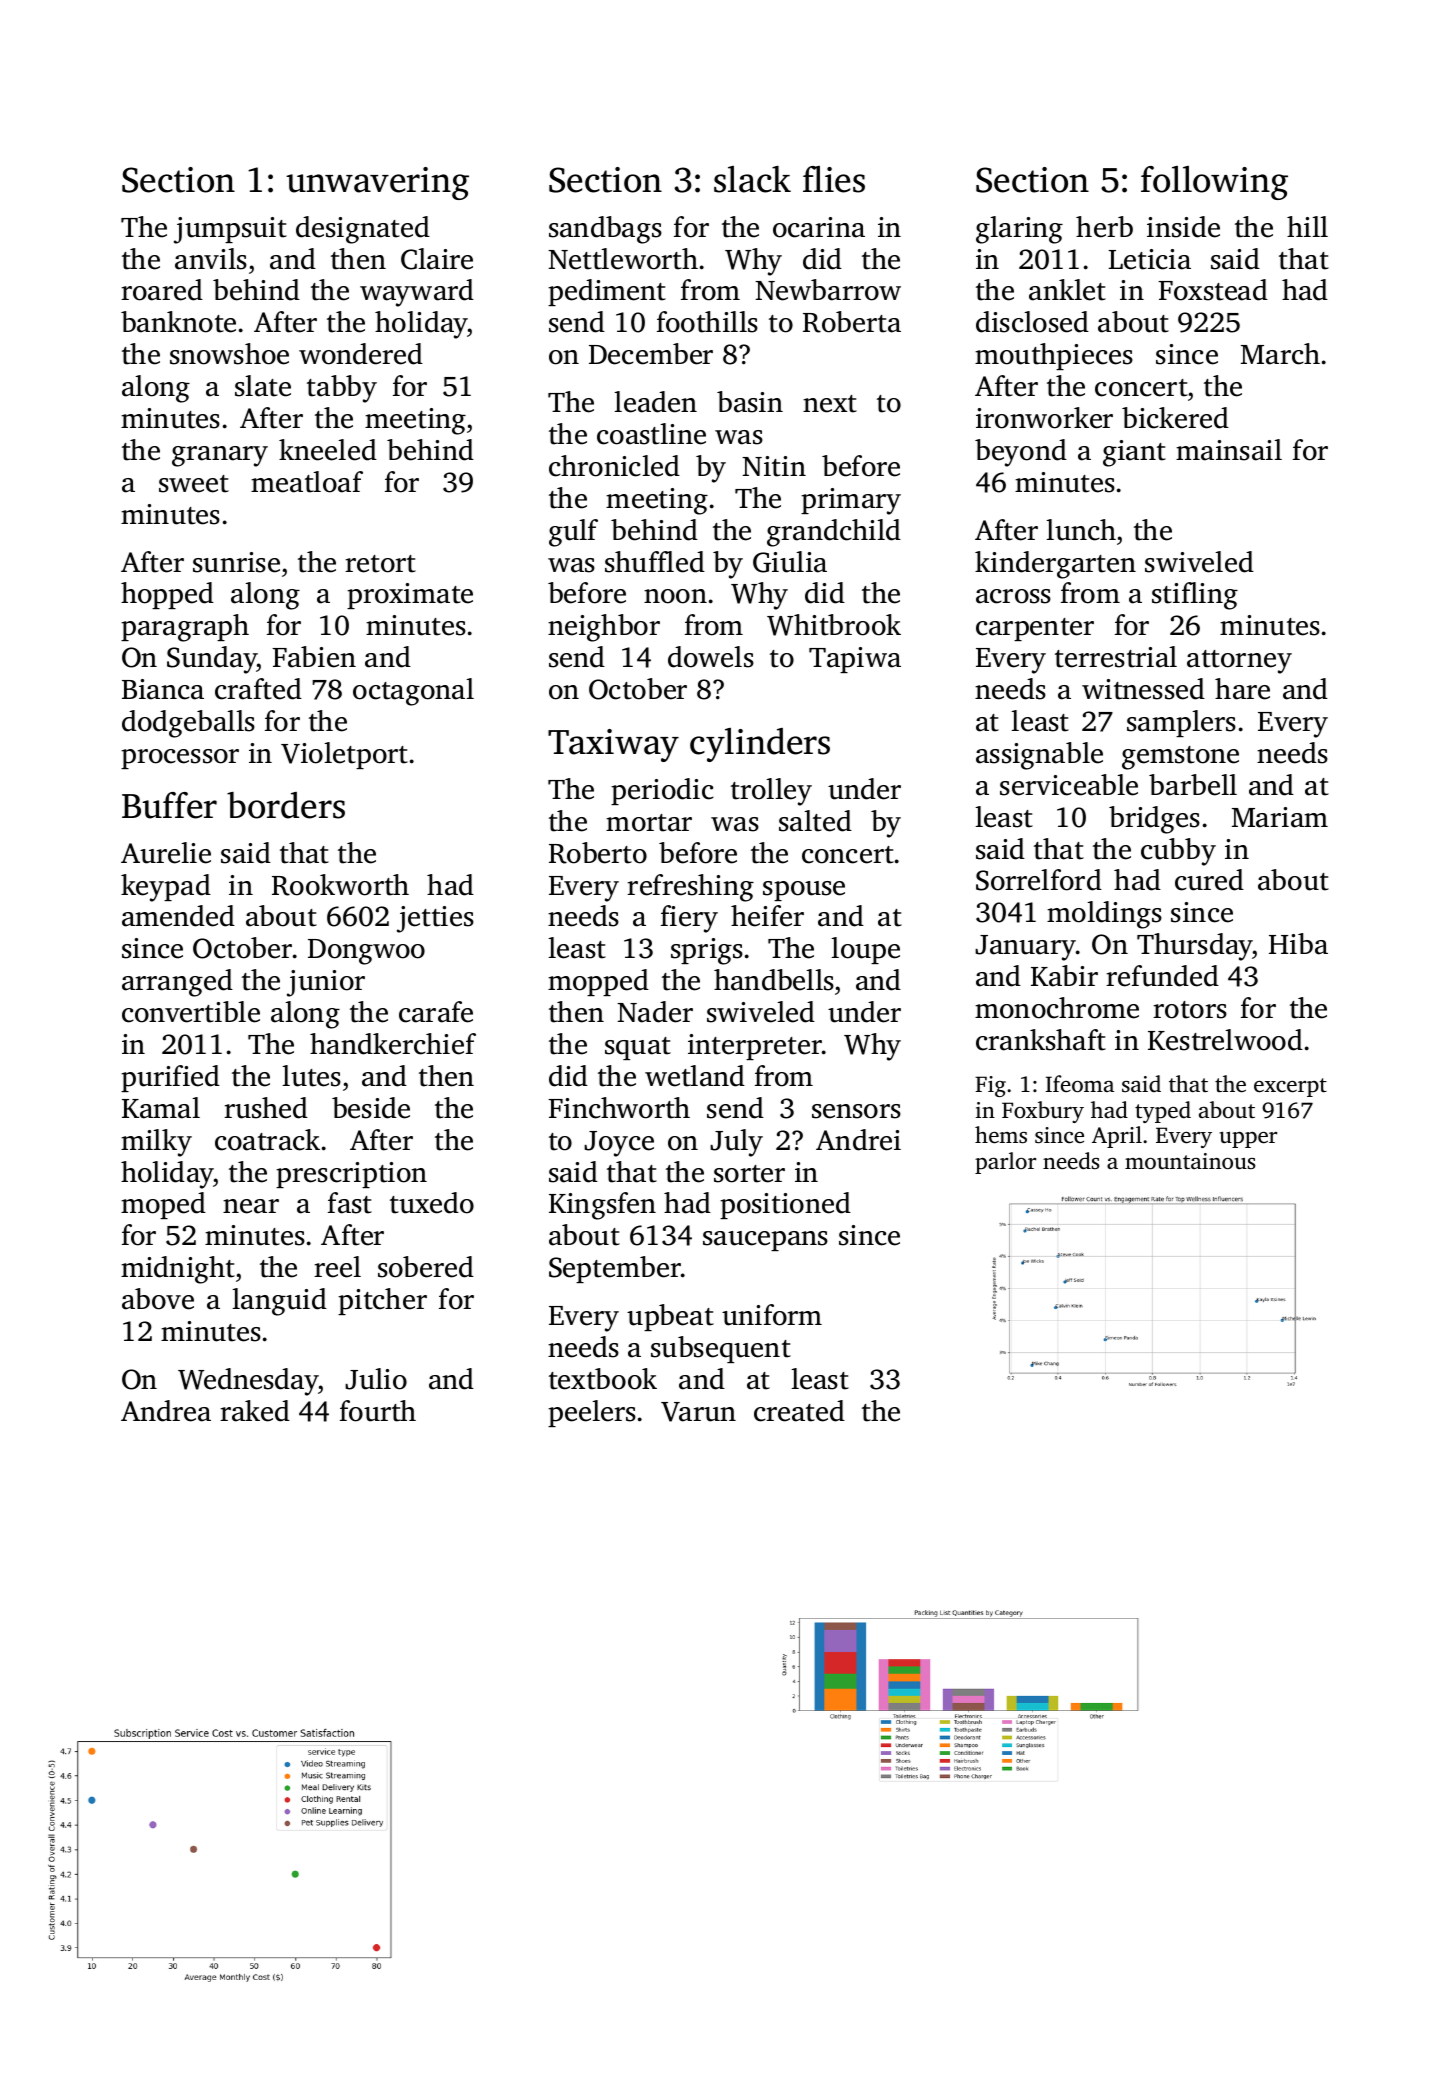 Image resolution: width=1450 pixels, height=2100 pixels. What do you see at coordinates (1195, 596) in the image?
I see `stifling` at bounding box center [1195, 596].
